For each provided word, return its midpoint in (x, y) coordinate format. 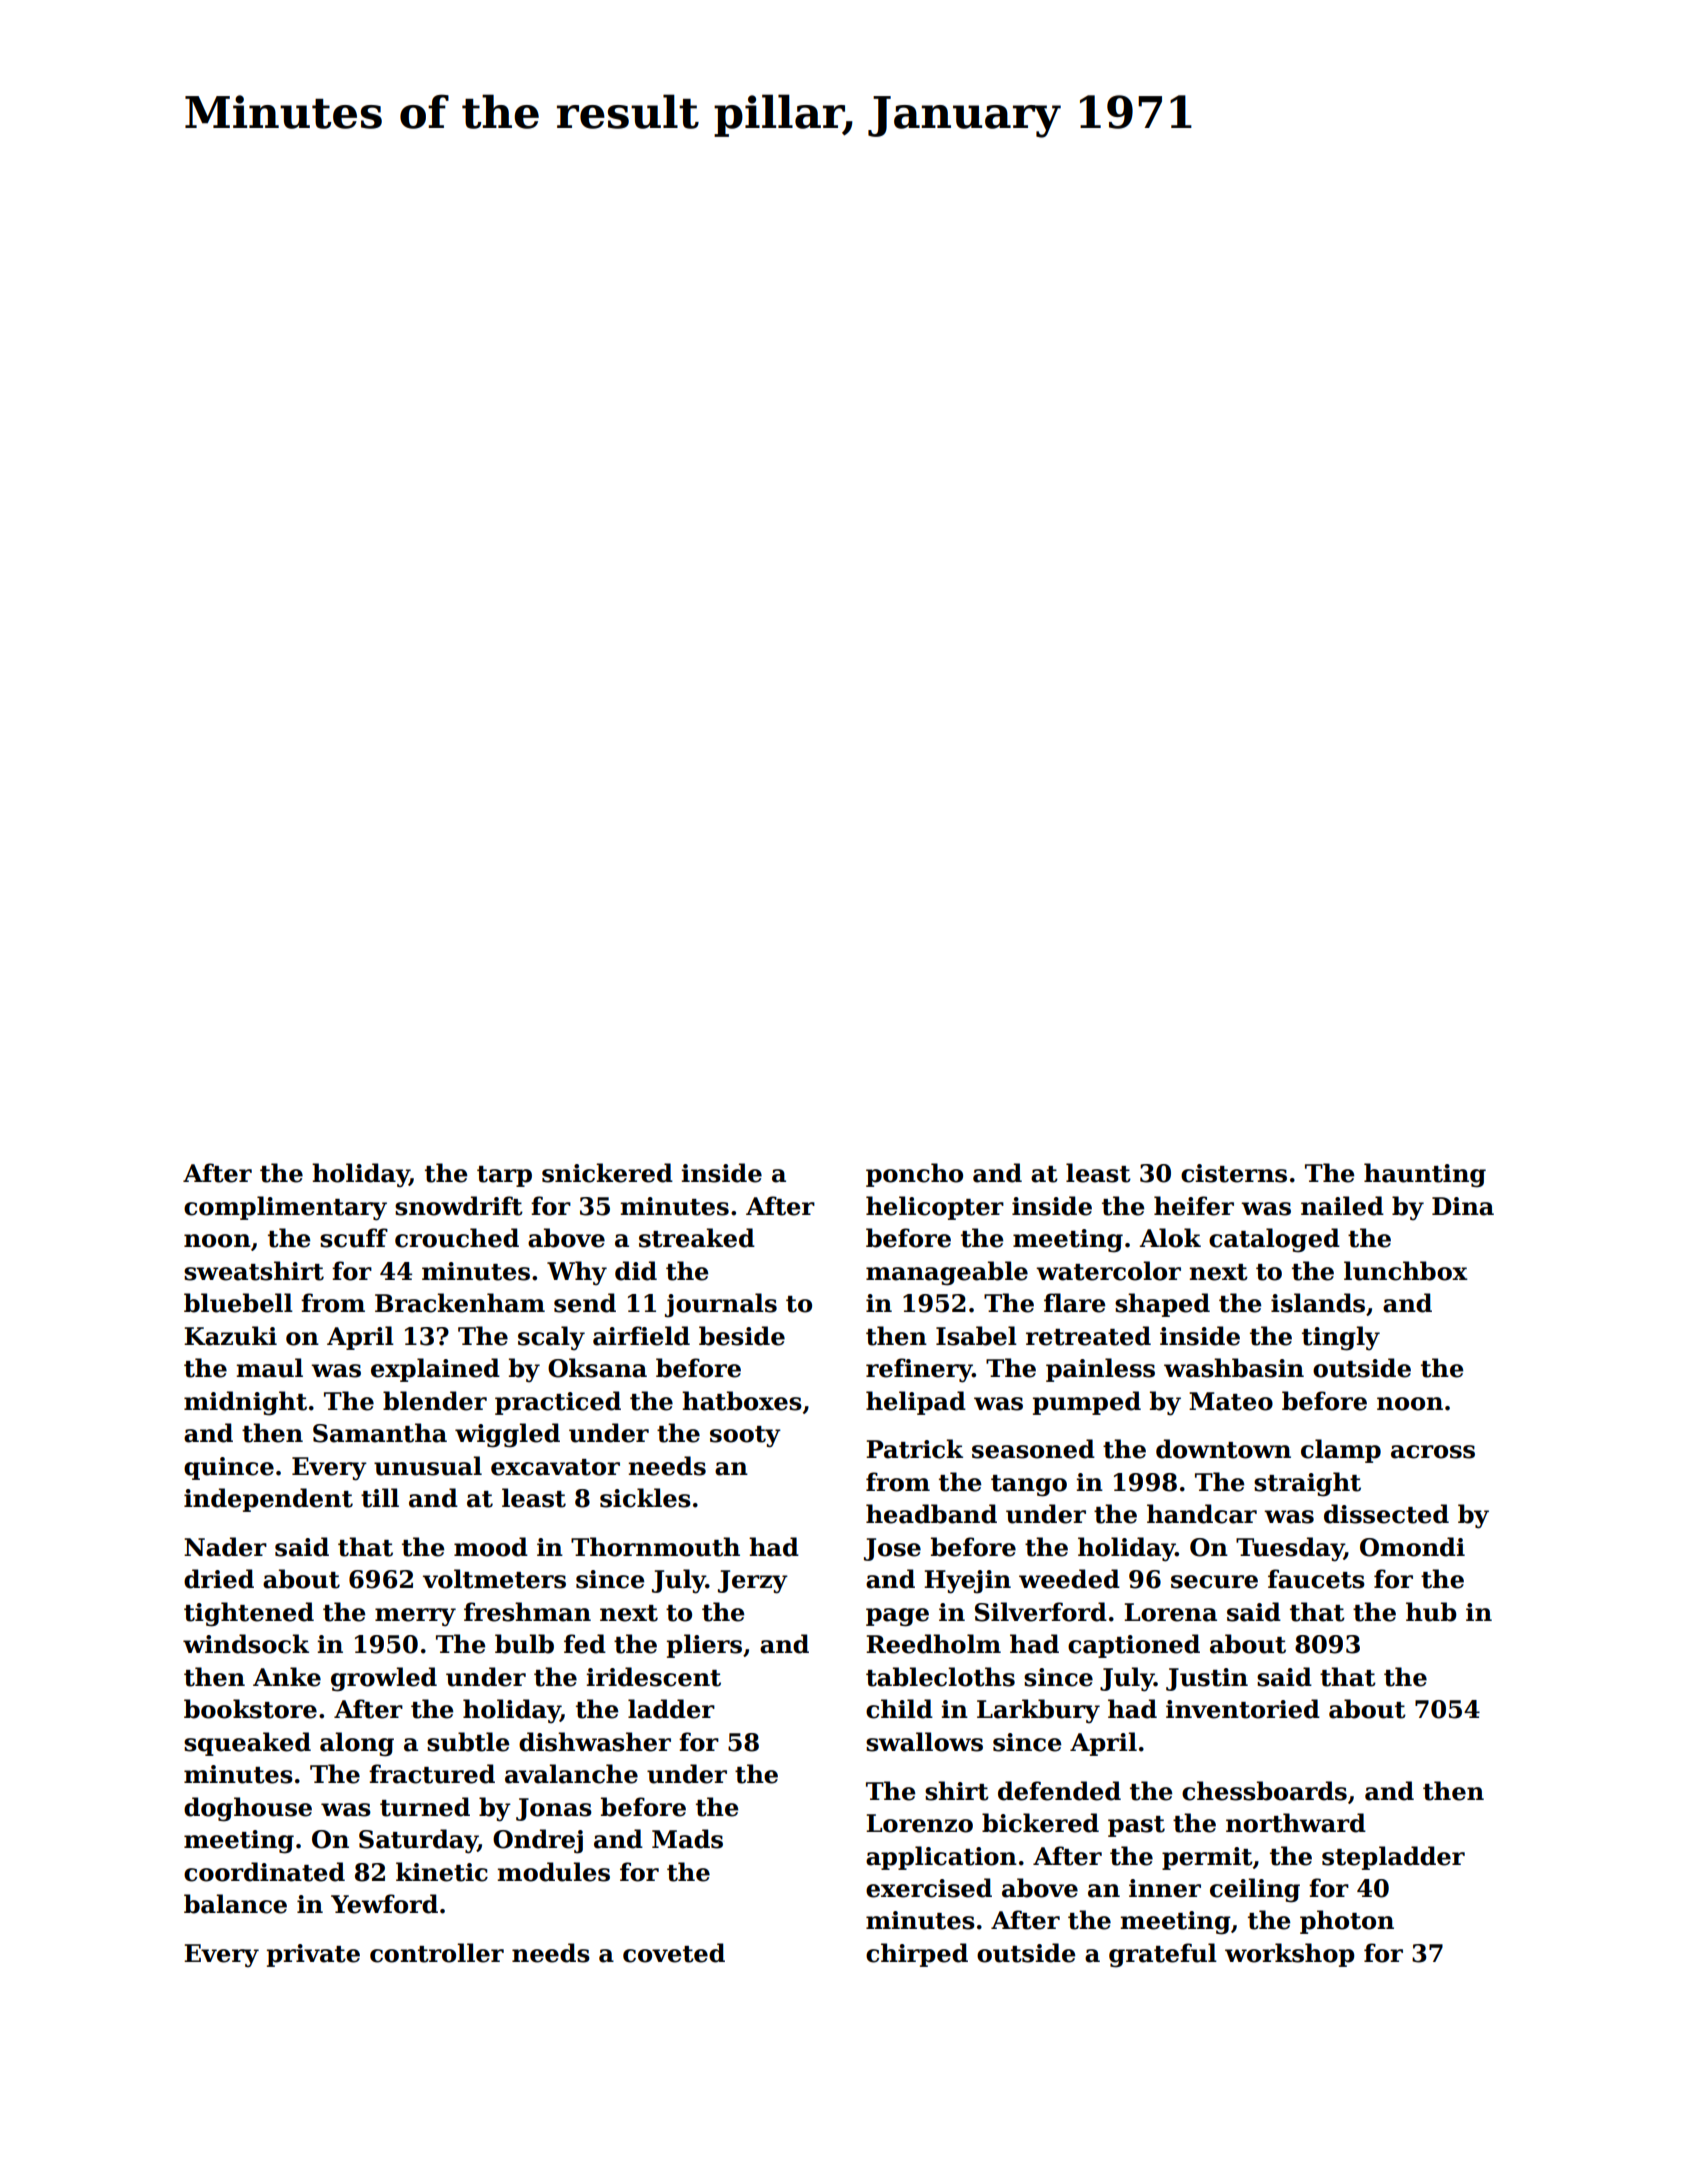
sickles (645, 1498)
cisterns (1234, 1173)
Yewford (384, 1904)
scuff (354, 1238)
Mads (687, 1839)
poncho (914, 1175)
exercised (929, 1888)
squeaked (247, 1744)
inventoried (1243, 1709)
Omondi (1412, 1547)
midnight (245, 1403)
